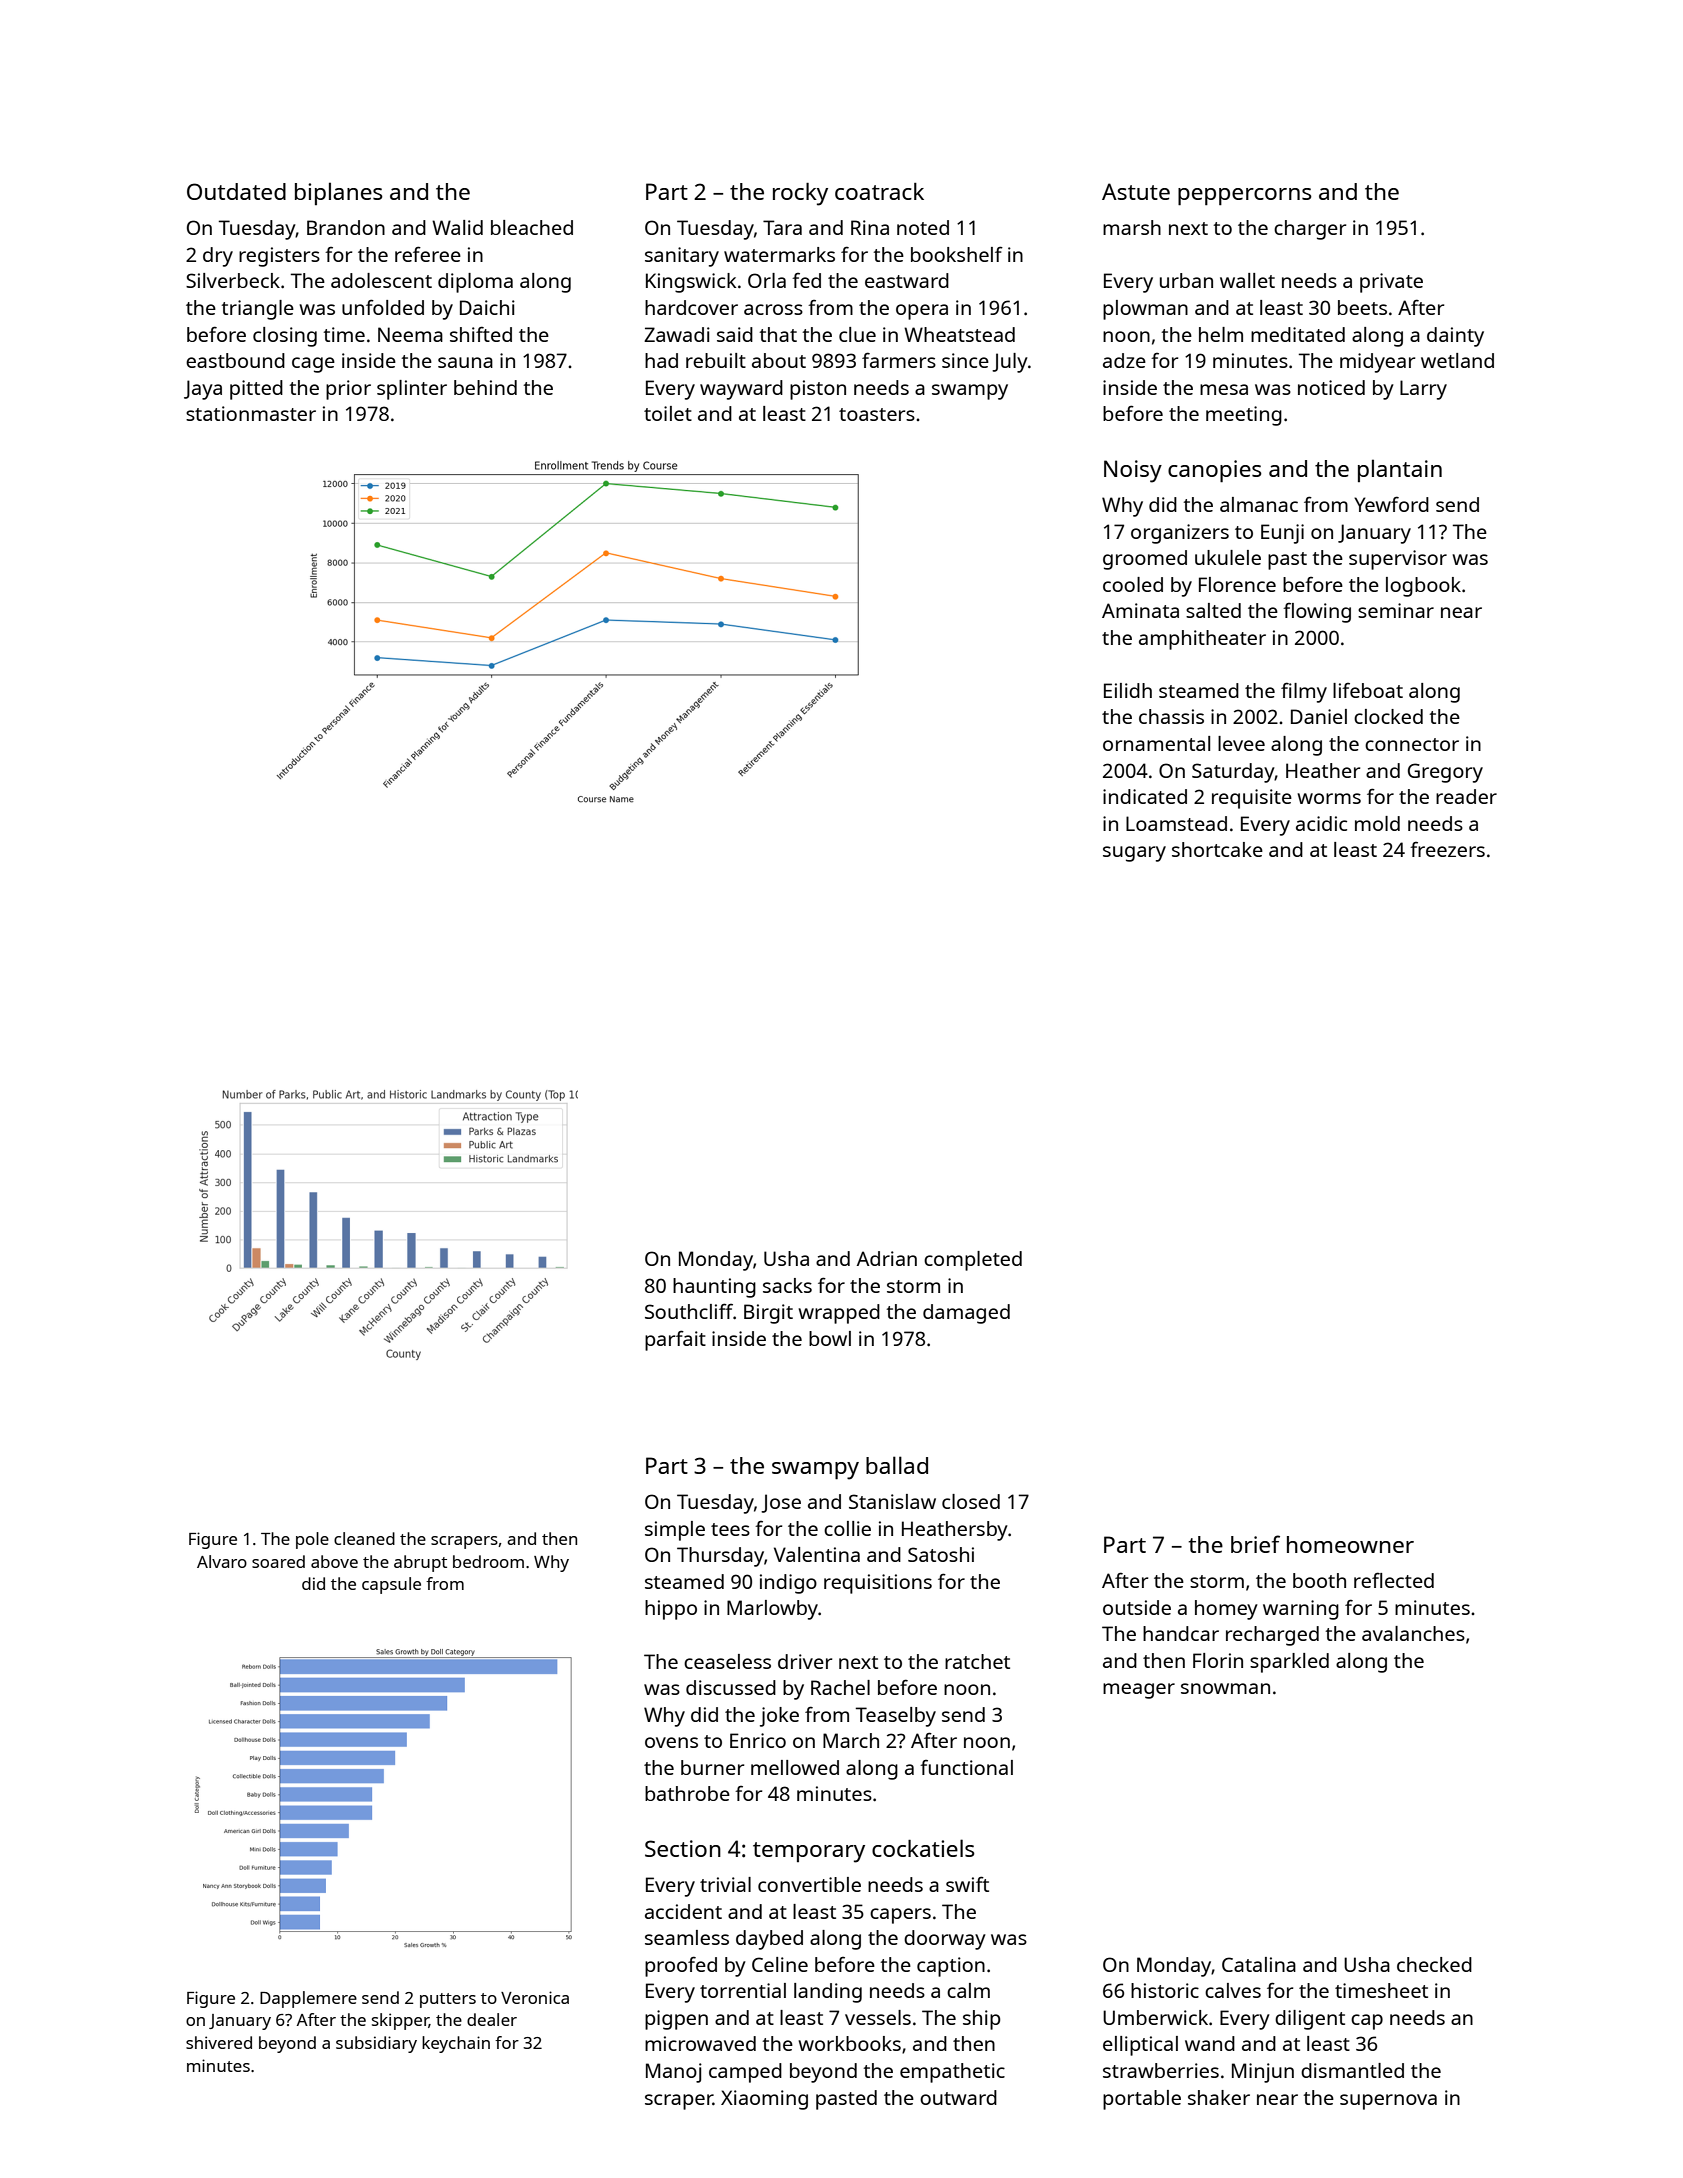 This image has height=2178, width=1683. I want to click on Astute, so click(1136, 191).
